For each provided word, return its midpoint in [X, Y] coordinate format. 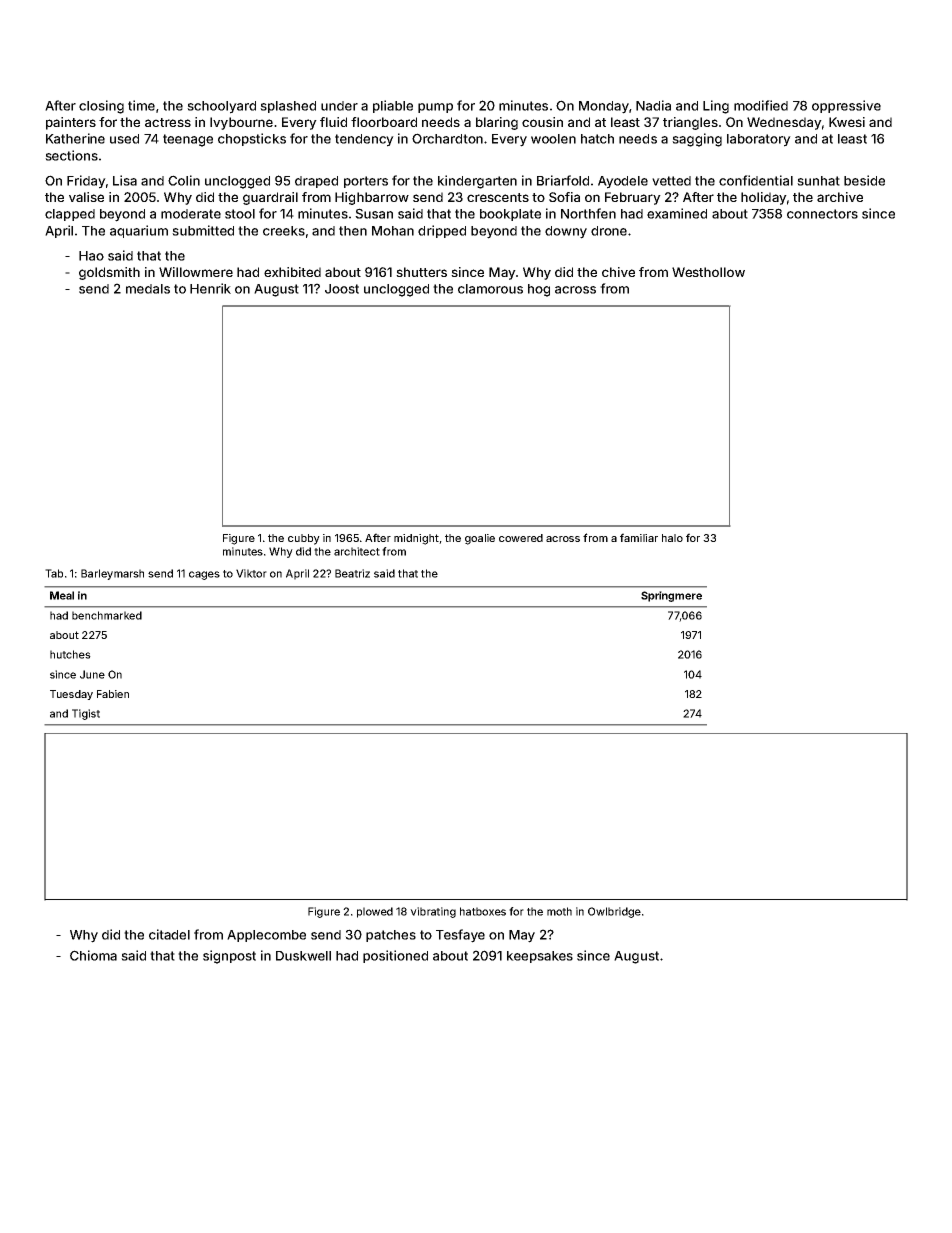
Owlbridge [614, 912]
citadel [169, 934]
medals [148, 289]
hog [539, 290]
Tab [54, 573]
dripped [442, 231]
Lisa [125, 180]
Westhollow [708, 272]
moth [559, 911]
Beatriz [352, 573]
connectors [822, 214]
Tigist [86, 714]
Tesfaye [460, 936]
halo [672, 538]
